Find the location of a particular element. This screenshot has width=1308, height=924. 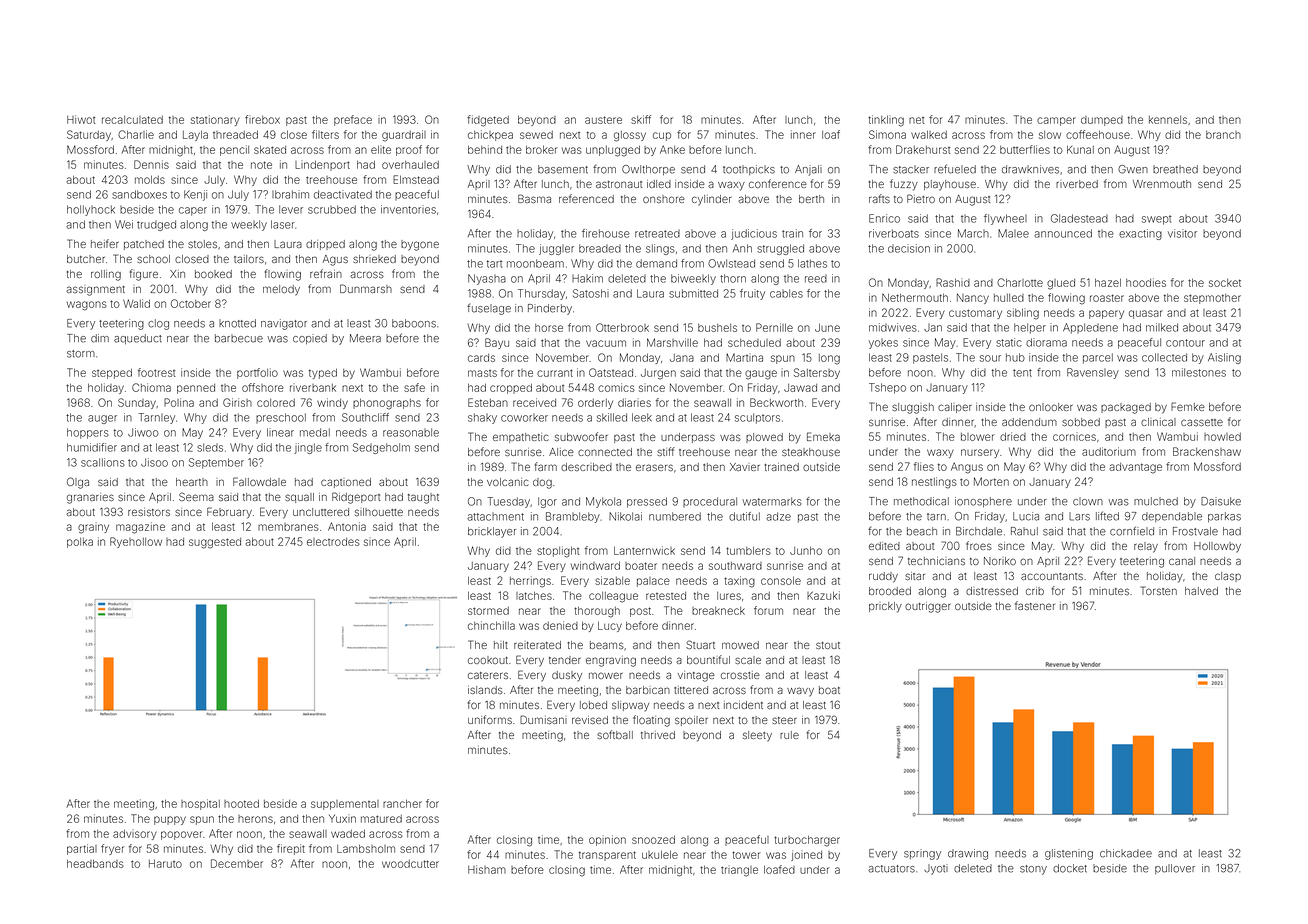

Femke is located at coordinates (1188, 406).
